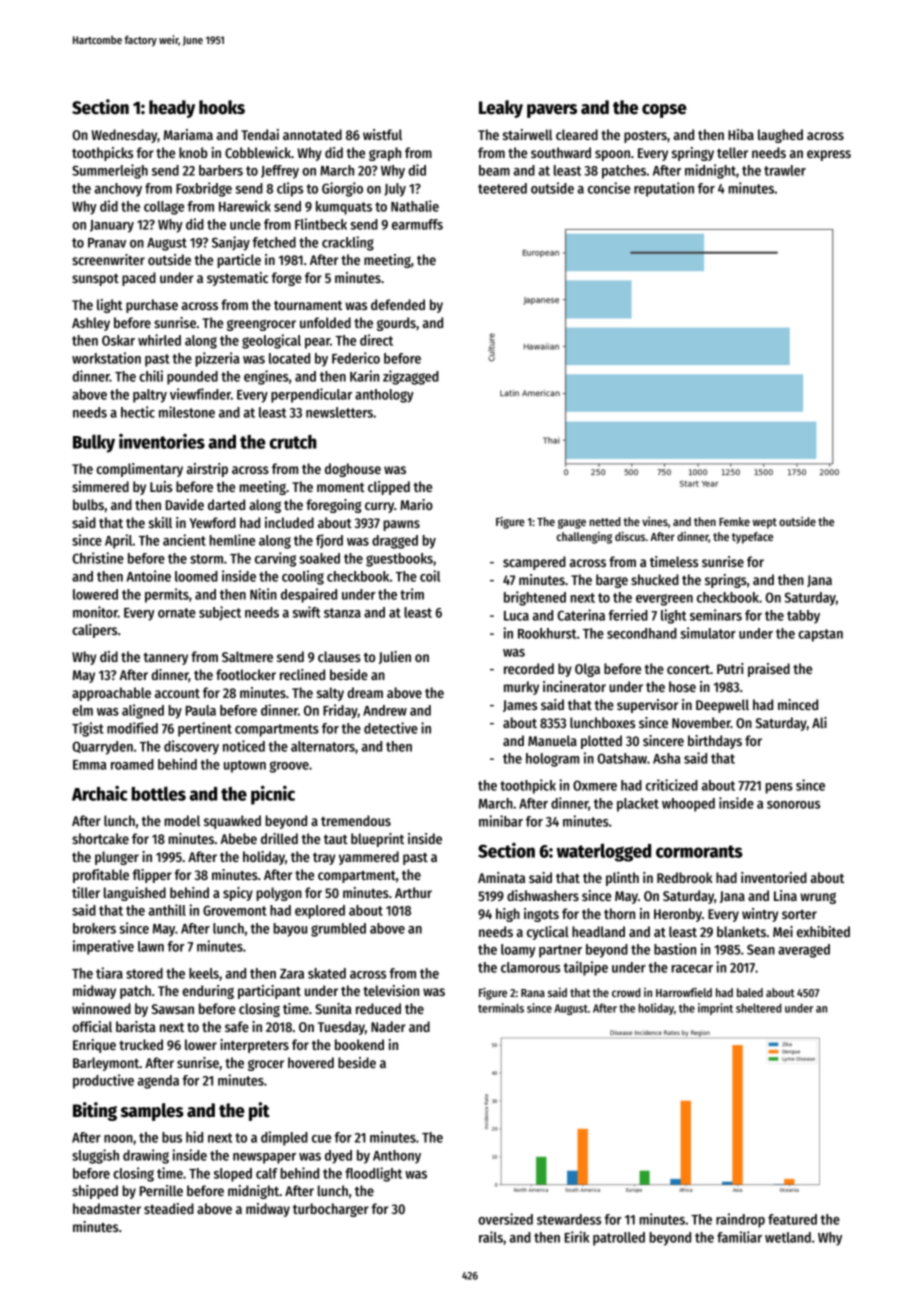 This document has height=1308, width=924. Describe the element at coordinates (169, 1208) in the document. I see `steadied` at that location.
